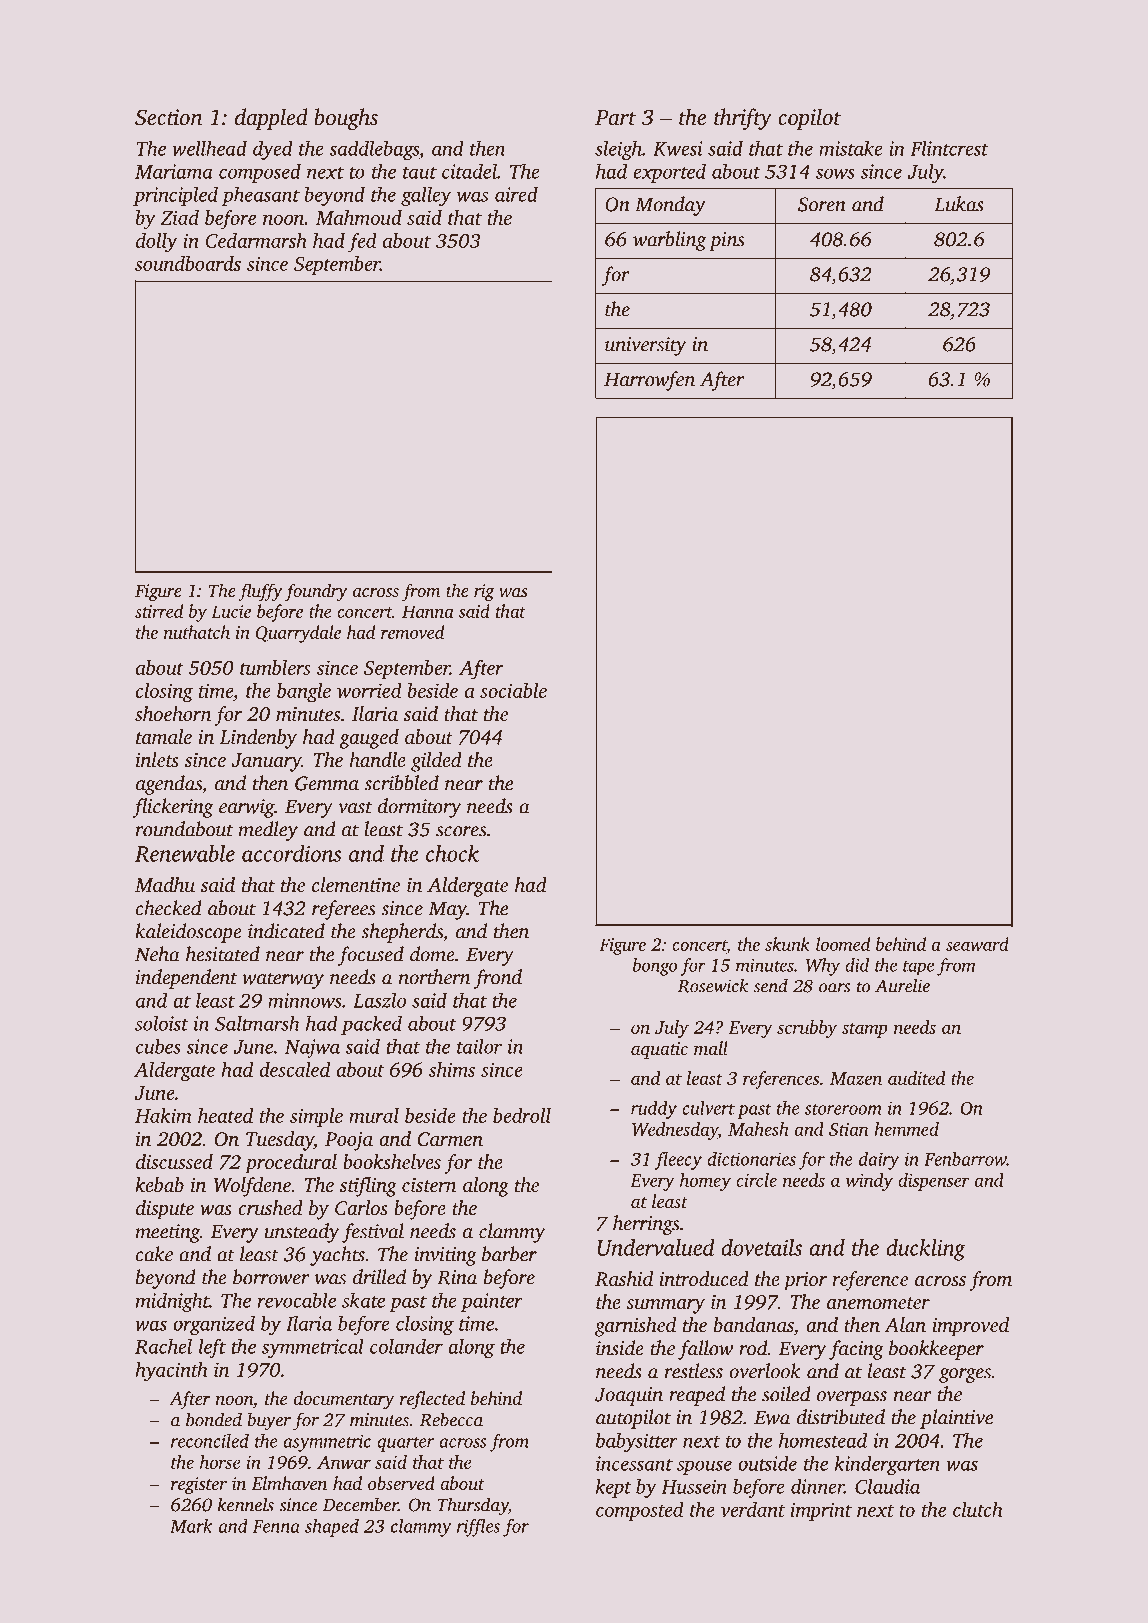 This screenshot has height=1623, width=1148. I want to click on Part, so click(615, 117).
